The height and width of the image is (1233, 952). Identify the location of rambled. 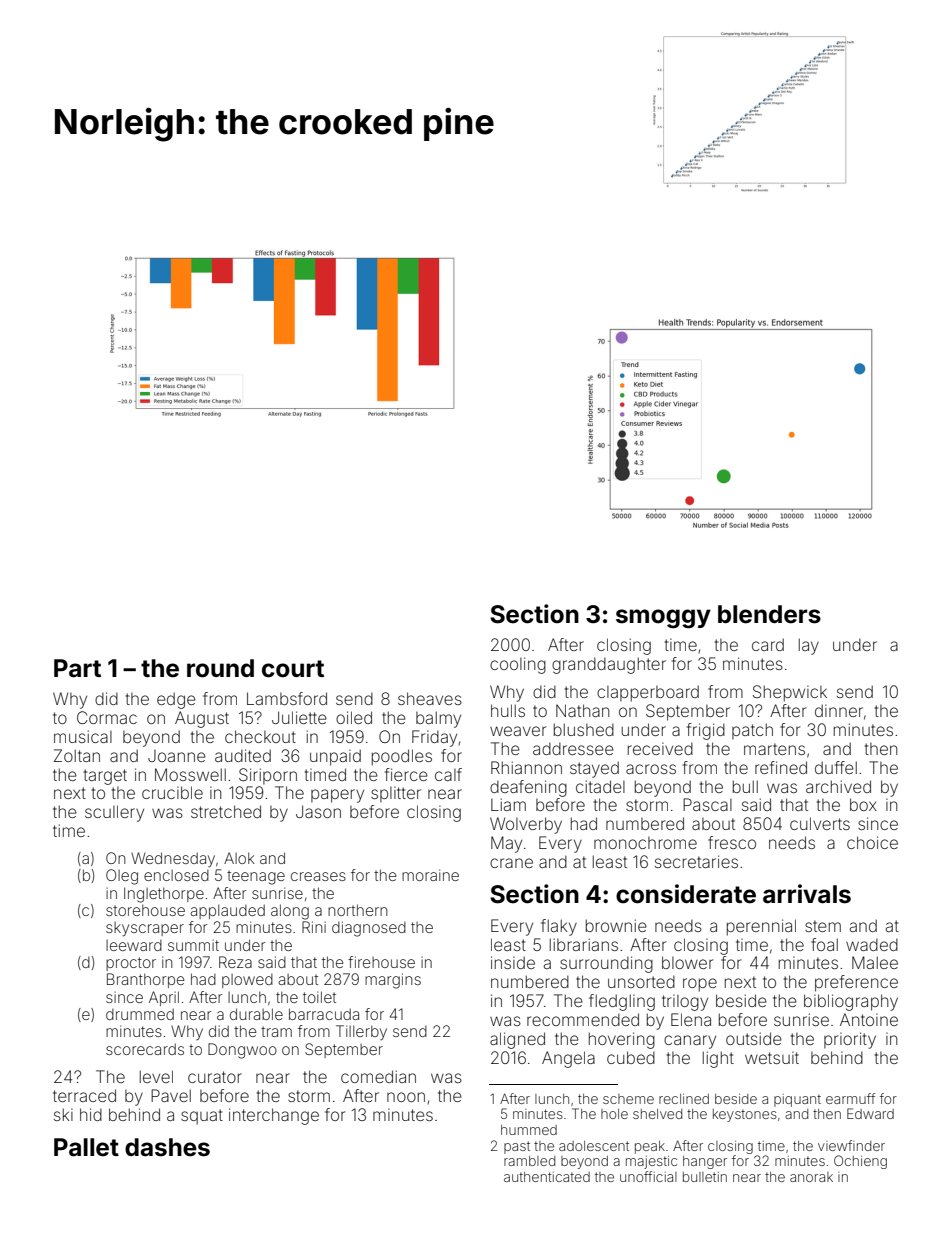
(529, 1161).
